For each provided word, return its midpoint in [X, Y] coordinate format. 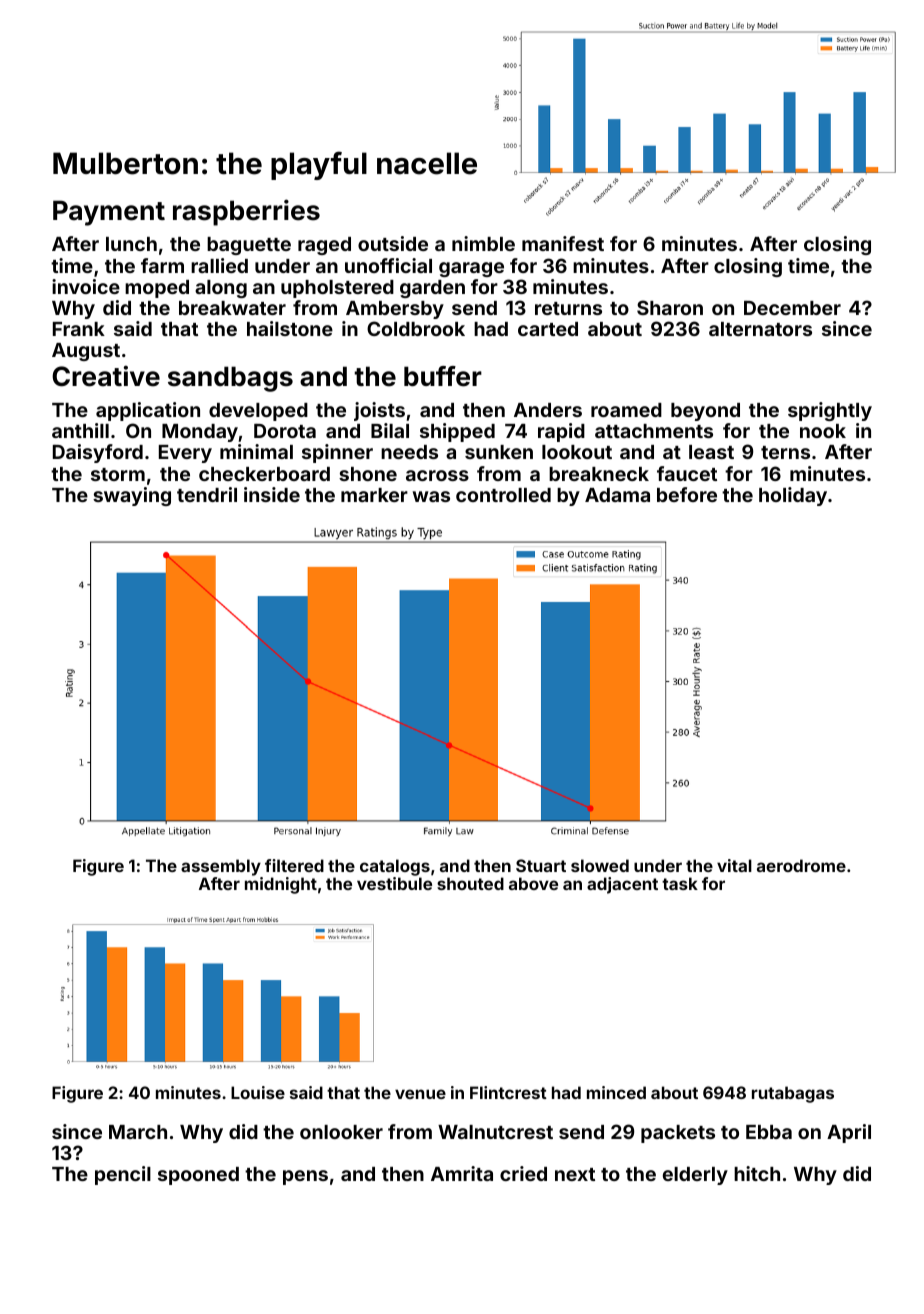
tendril [207, 494]
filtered [294, 865]
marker [374, 495]
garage [471, 269]
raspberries [246, 212]
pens [305, 1177]
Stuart [541, 865]
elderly [695, 1176]
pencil [123, 1175]
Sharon [670, 307]
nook [823, 431]
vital [734, 865]
